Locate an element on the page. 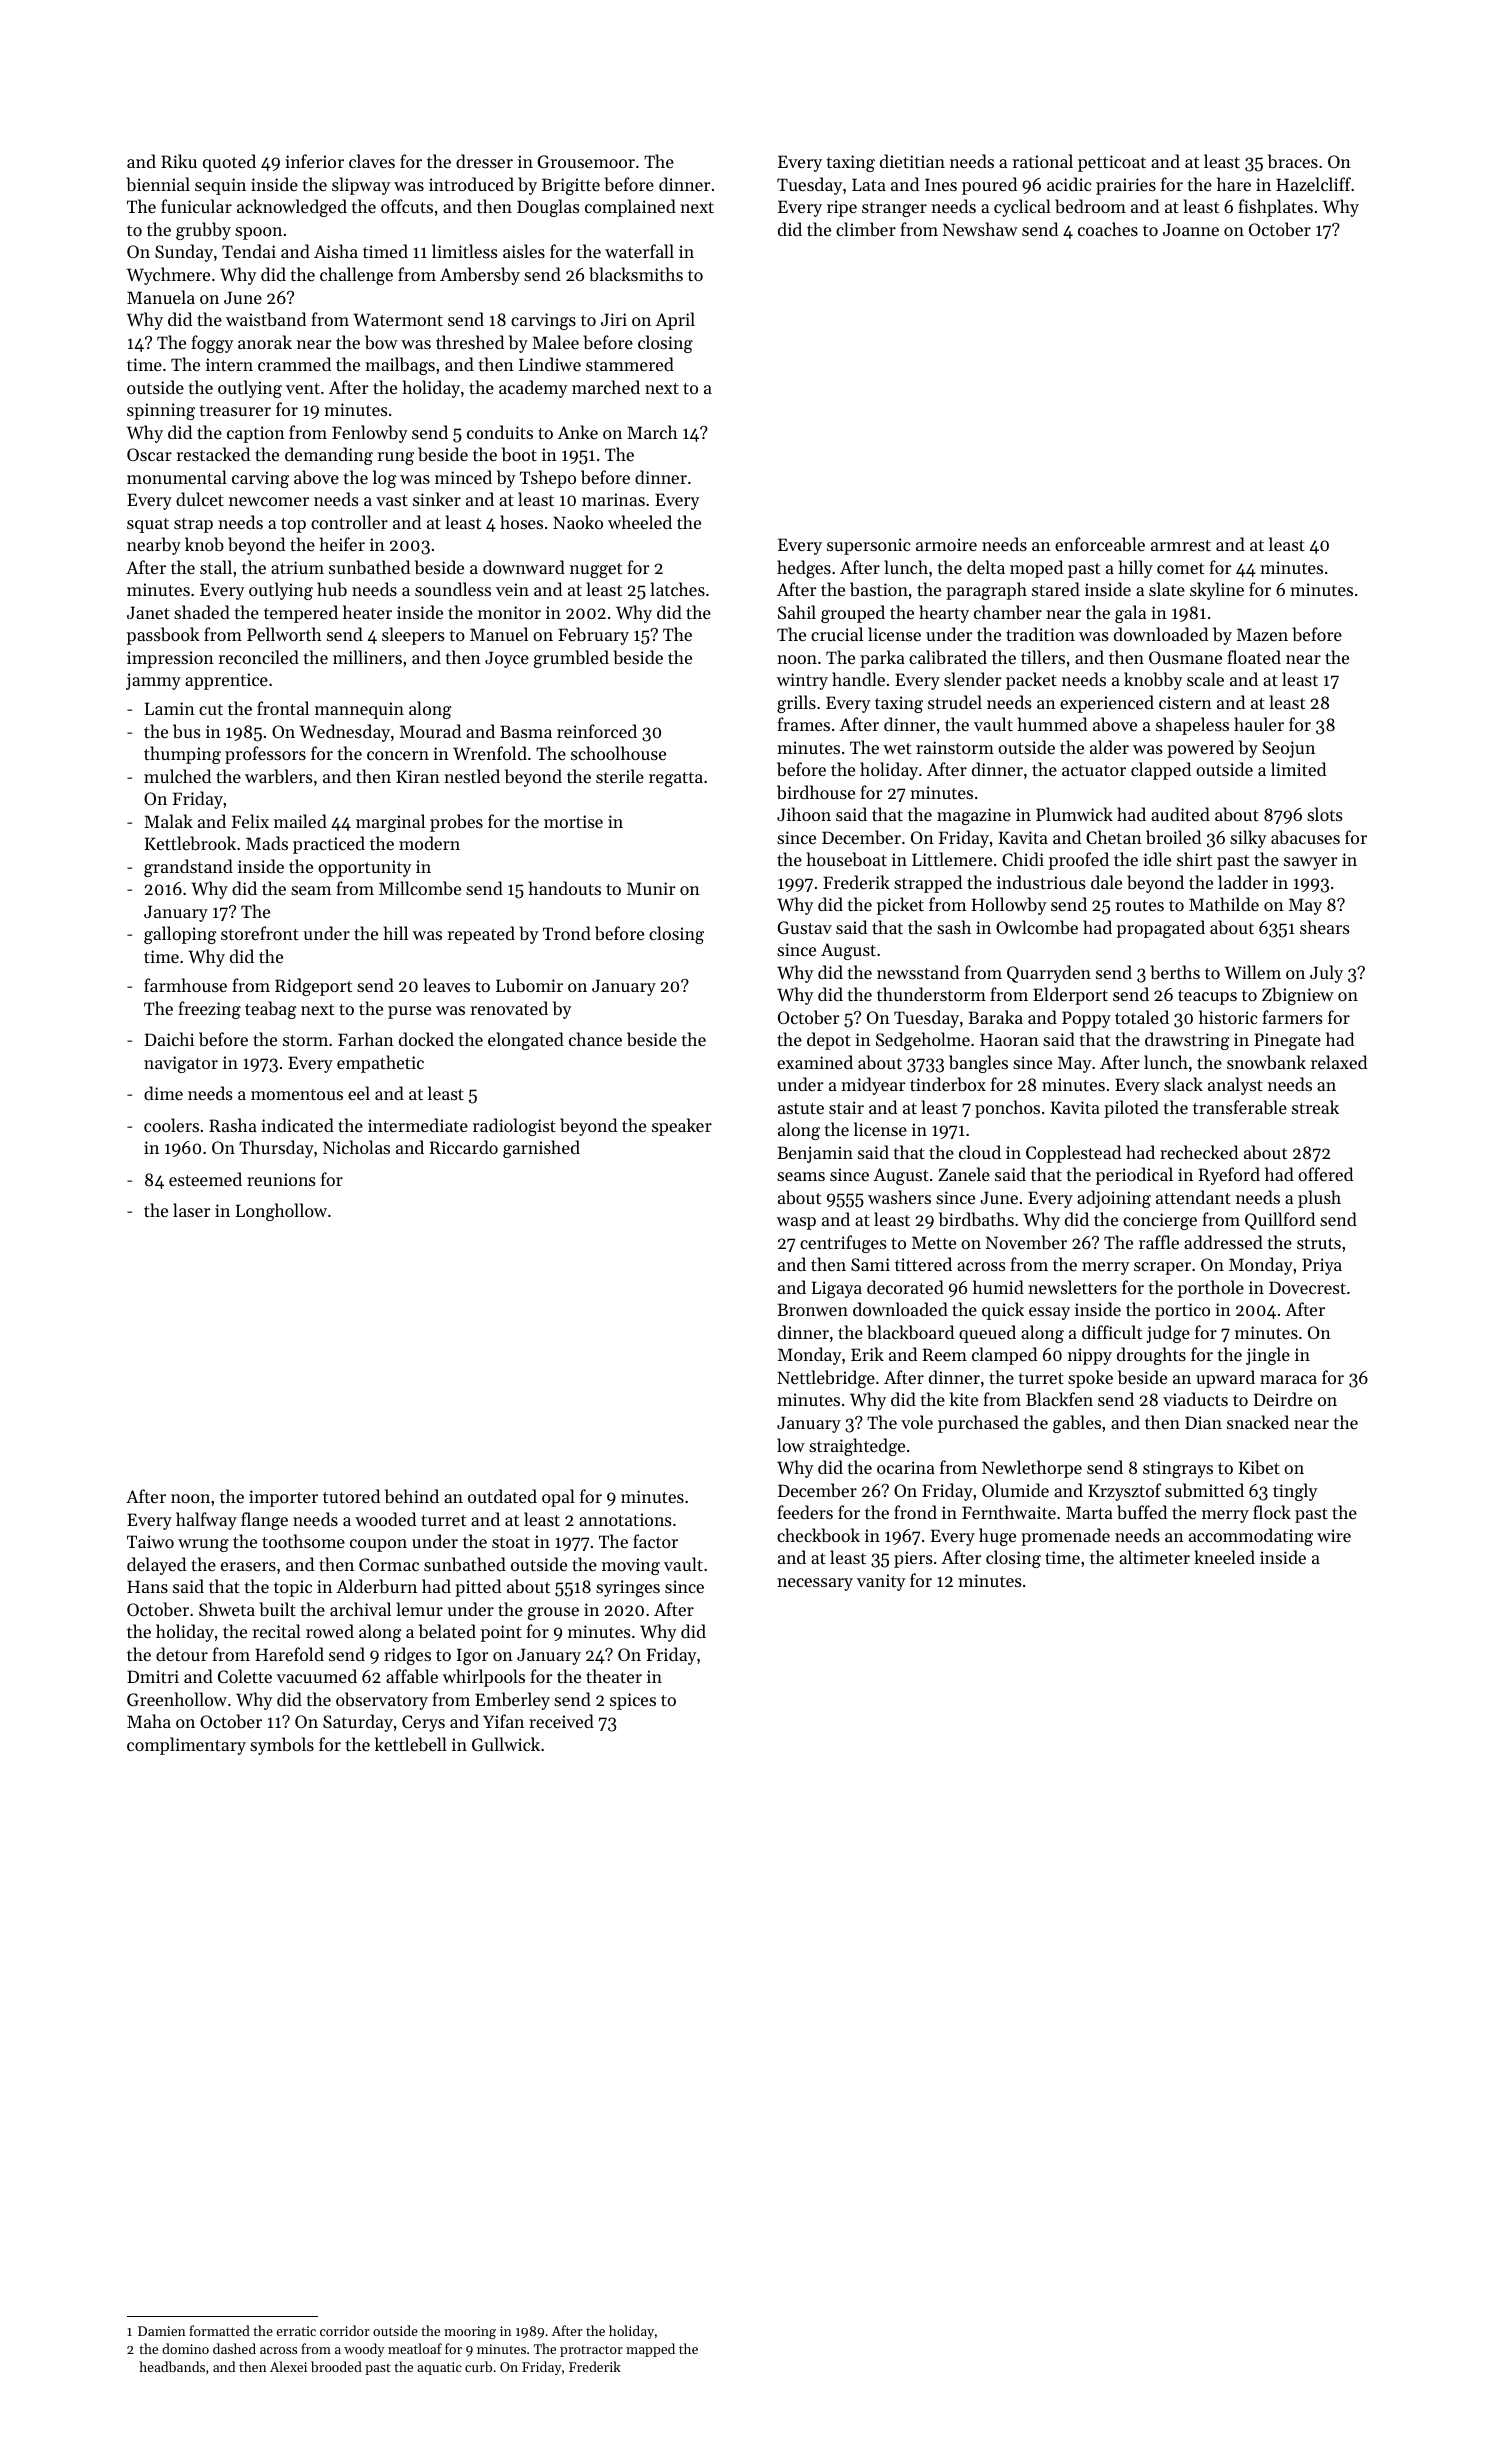 The width and height of the page is (1496, 2464). wire is located at coordinates (1334, 1535).
